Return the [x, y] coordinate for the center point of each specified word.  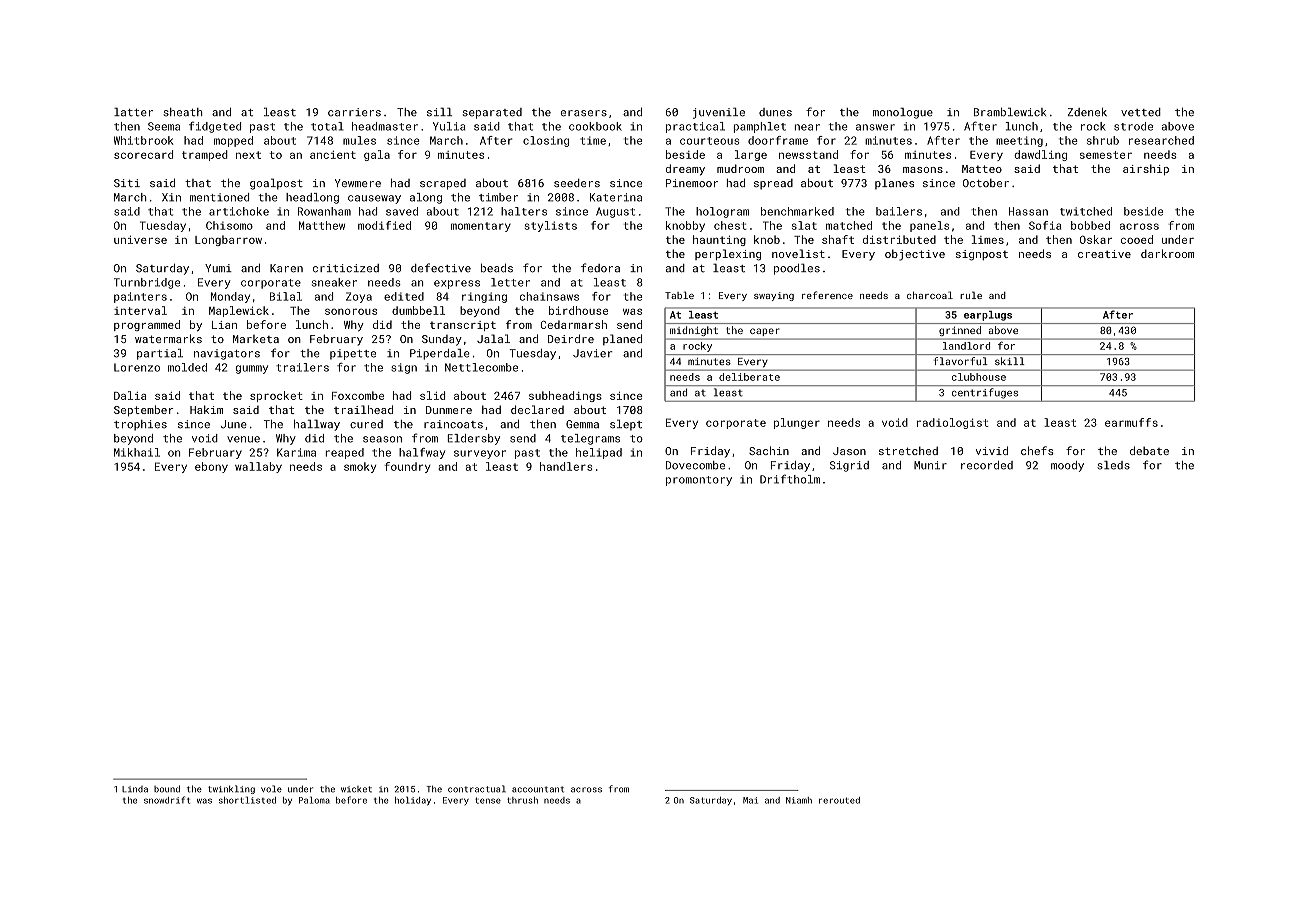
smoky [360, 467]
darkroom [1167, 253]
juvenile [719, 113]
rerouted [839, 800]
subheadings [565, 396]
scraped [443, 184]
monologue [903, 113]
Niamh [799, 800]
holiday [413, 801]
